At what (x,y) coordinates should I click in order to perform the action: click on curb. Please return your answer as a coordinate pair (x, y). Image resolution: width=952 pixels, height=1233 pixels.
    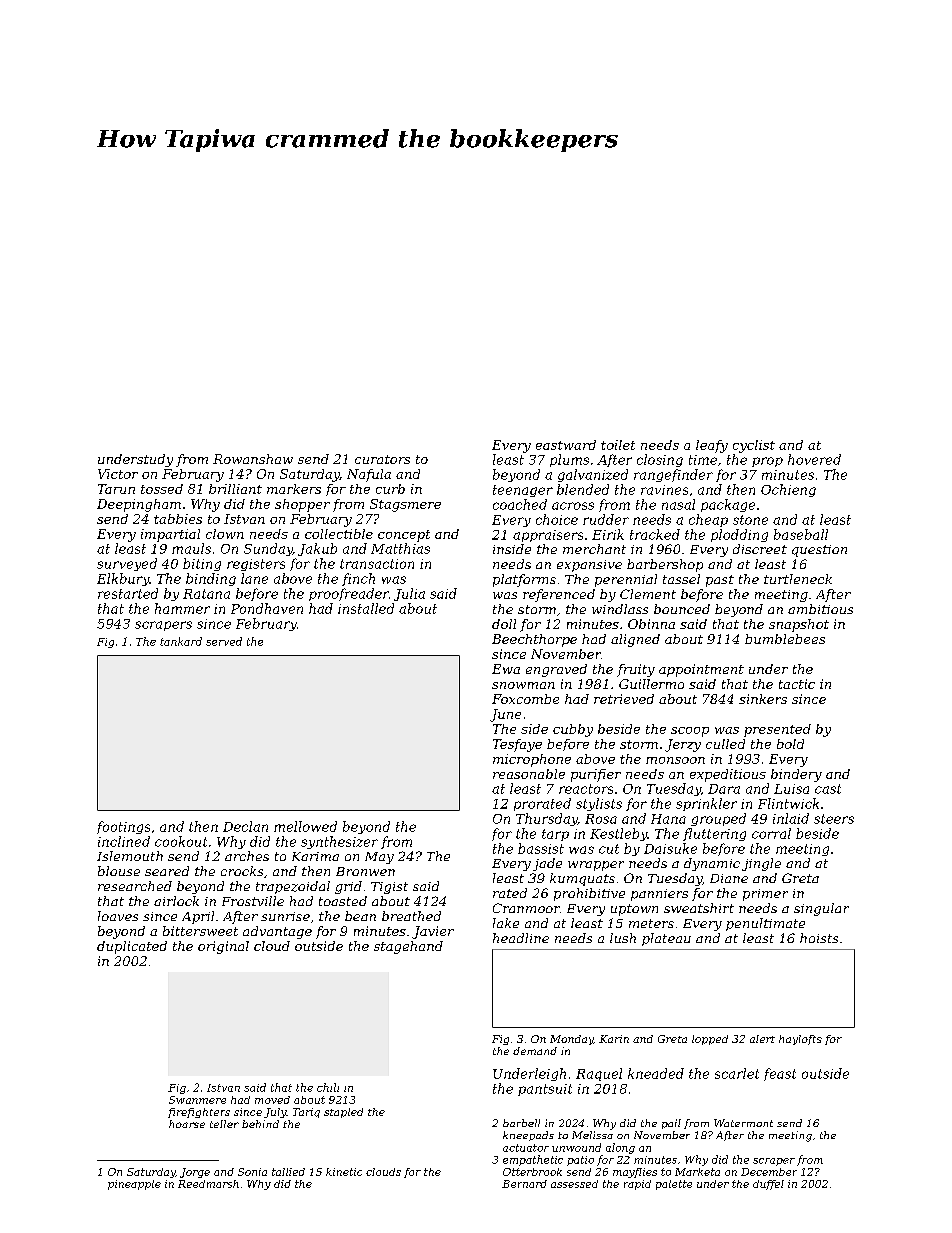
    Looking at the image, I should click on (390, 489).
